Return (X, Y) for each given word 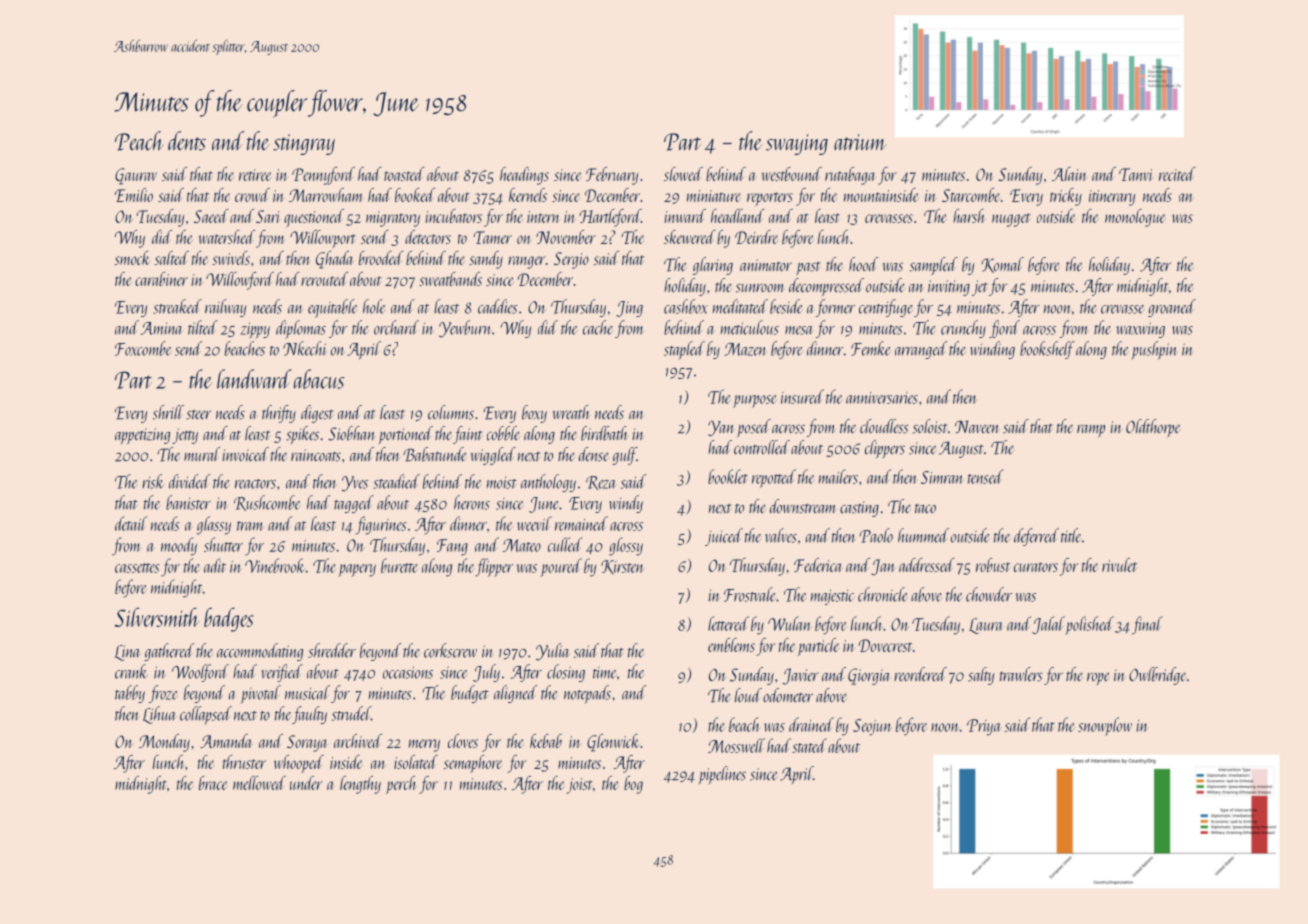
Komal (1003, 265)
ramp (1091, 430)
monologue (1135, 218)
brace (213, 783)
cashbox (686, 306)
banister (188, 502)
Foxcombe (143, 348)
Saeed (211, 216)
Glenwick (613, 743)
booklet (728, 476)
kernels (528, 195)
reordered (920, 674)
